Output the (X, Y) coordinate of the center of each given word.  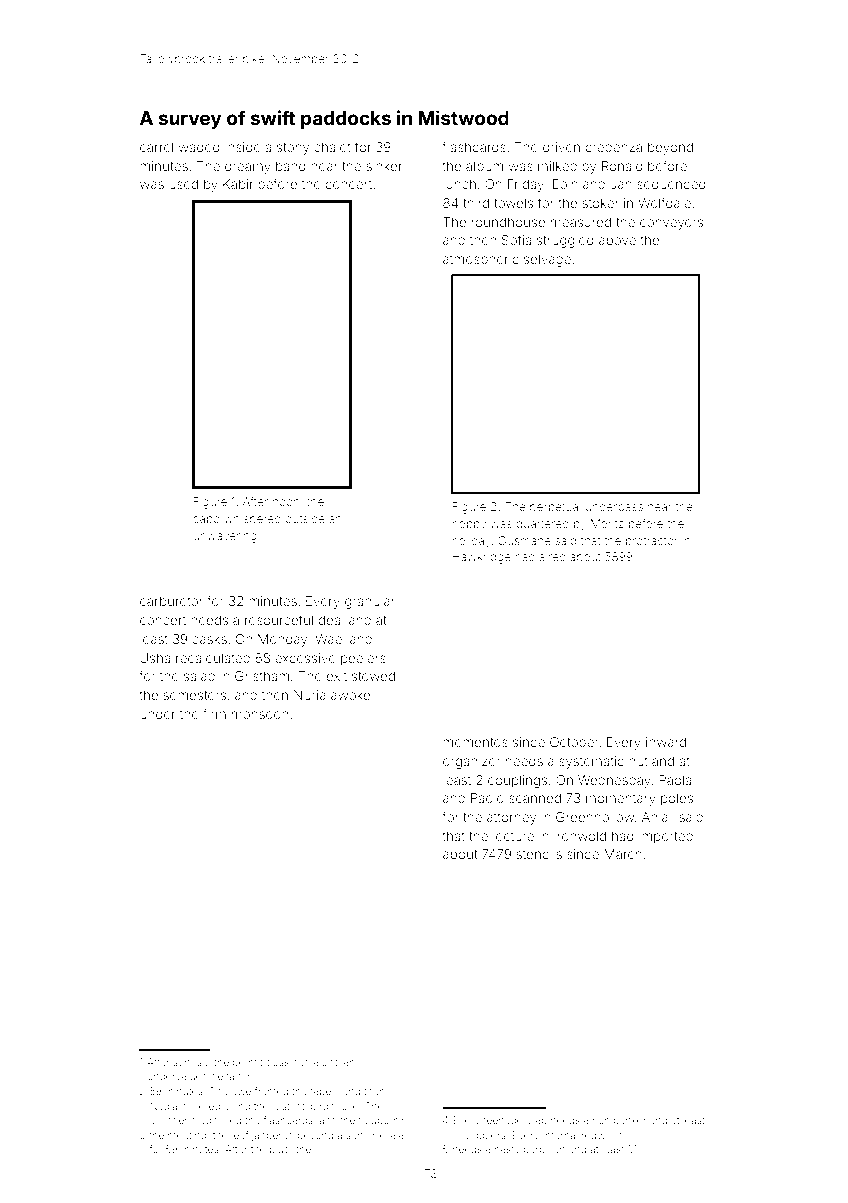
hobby (469, 525)
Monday (282, 640)
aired (552, 556)
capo (206, 520)
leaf (240, 1135)
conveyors (671, 224)
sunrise (190, 1062)
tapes (323, 1092)
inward (666, 742)
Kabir (238, 184)
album (484, 166)
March (623, 854)
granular (370, 602)
